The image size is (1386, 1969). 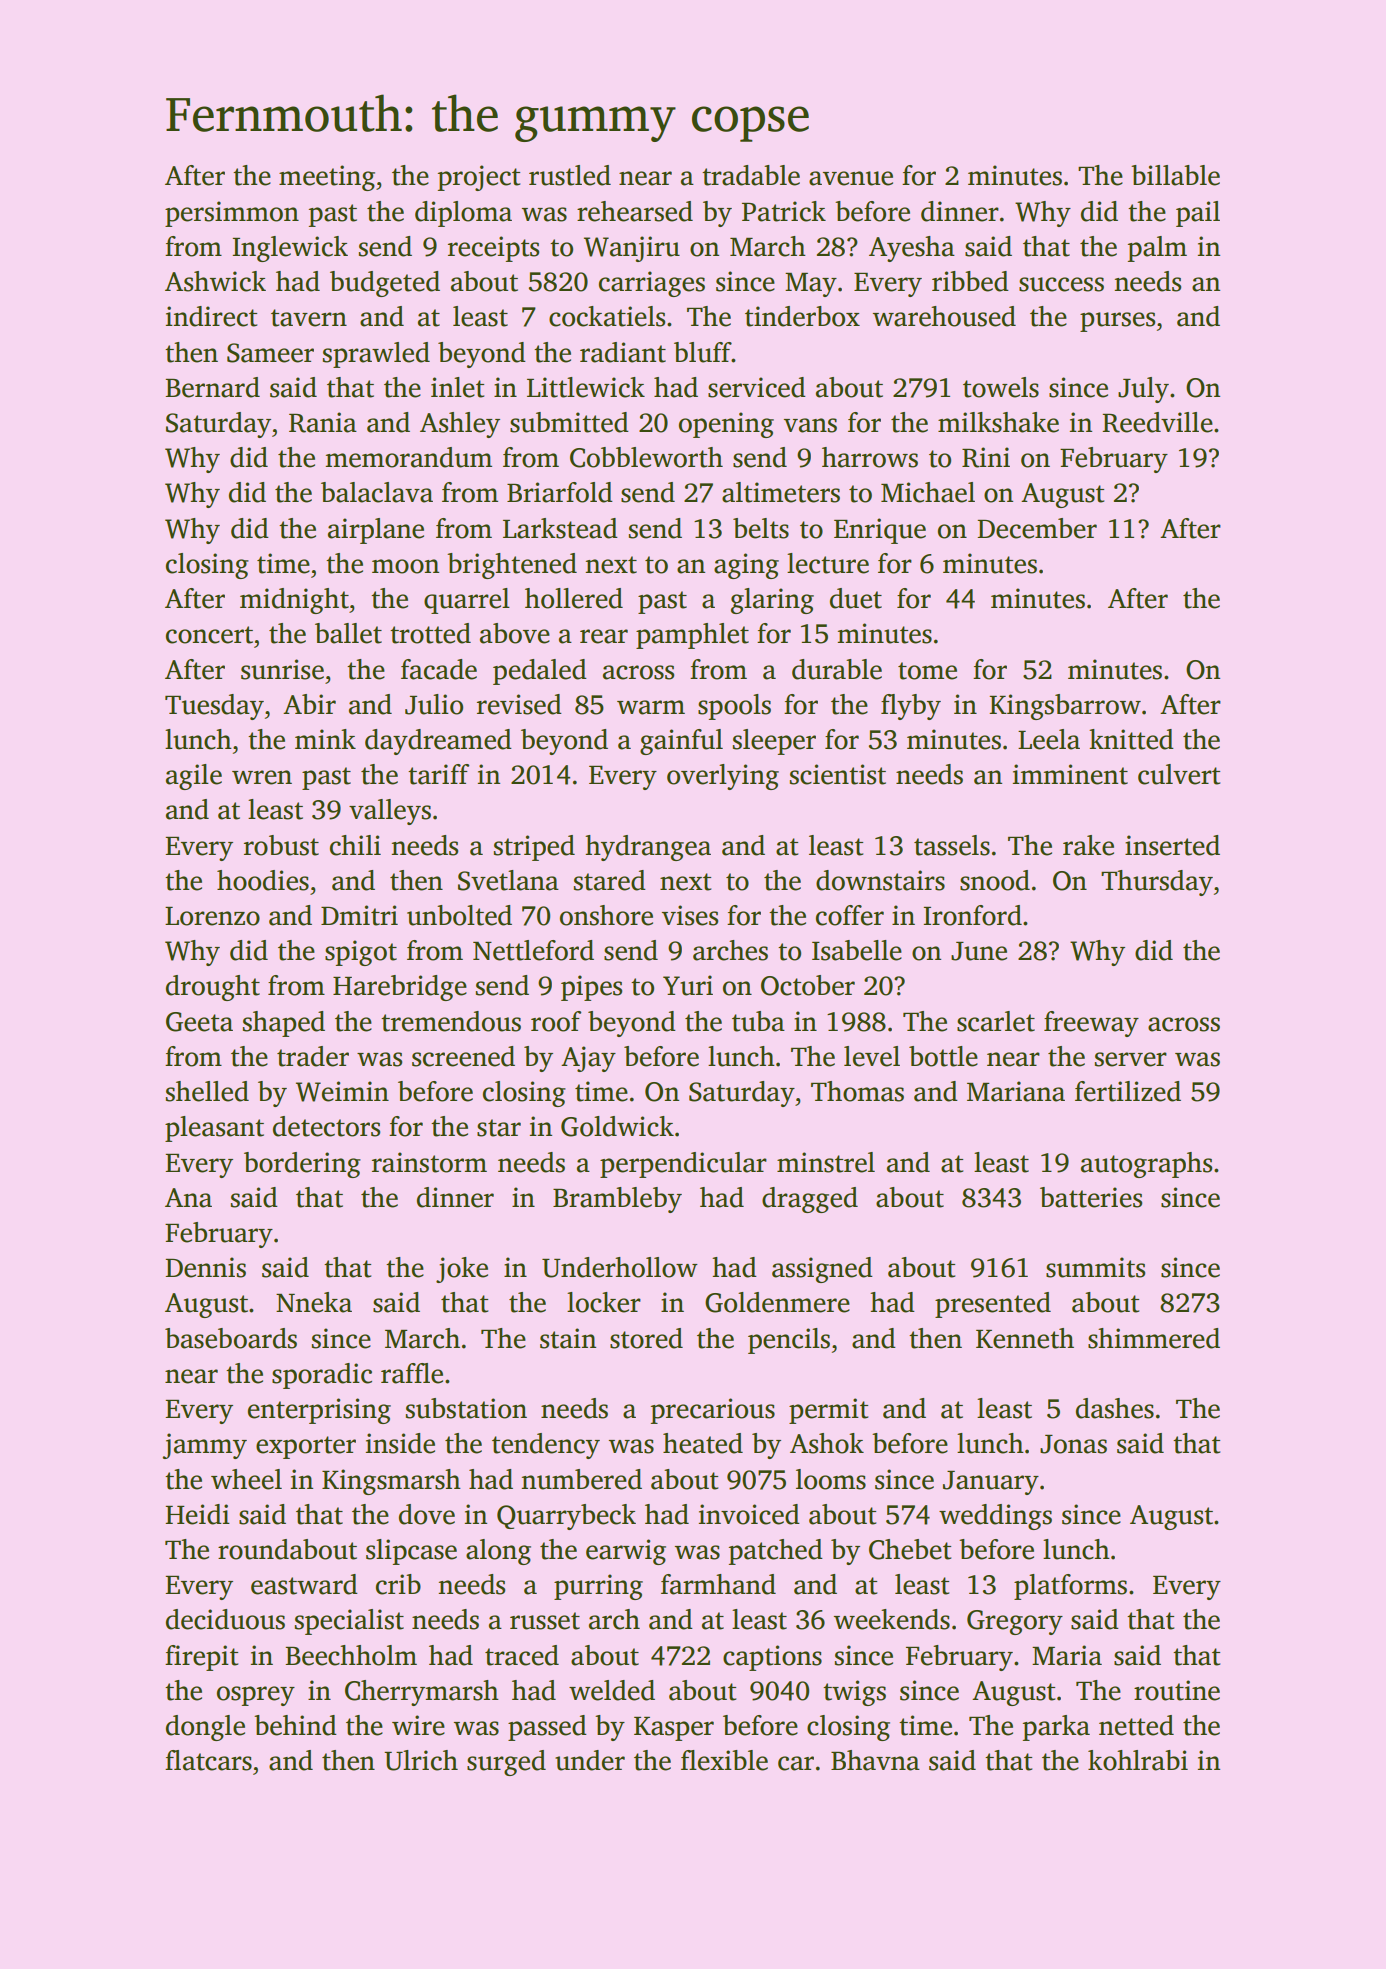 What do you see at coordinates (359, 915) in the document?
I see `Dmitri` at bounding box center [359, 915].
